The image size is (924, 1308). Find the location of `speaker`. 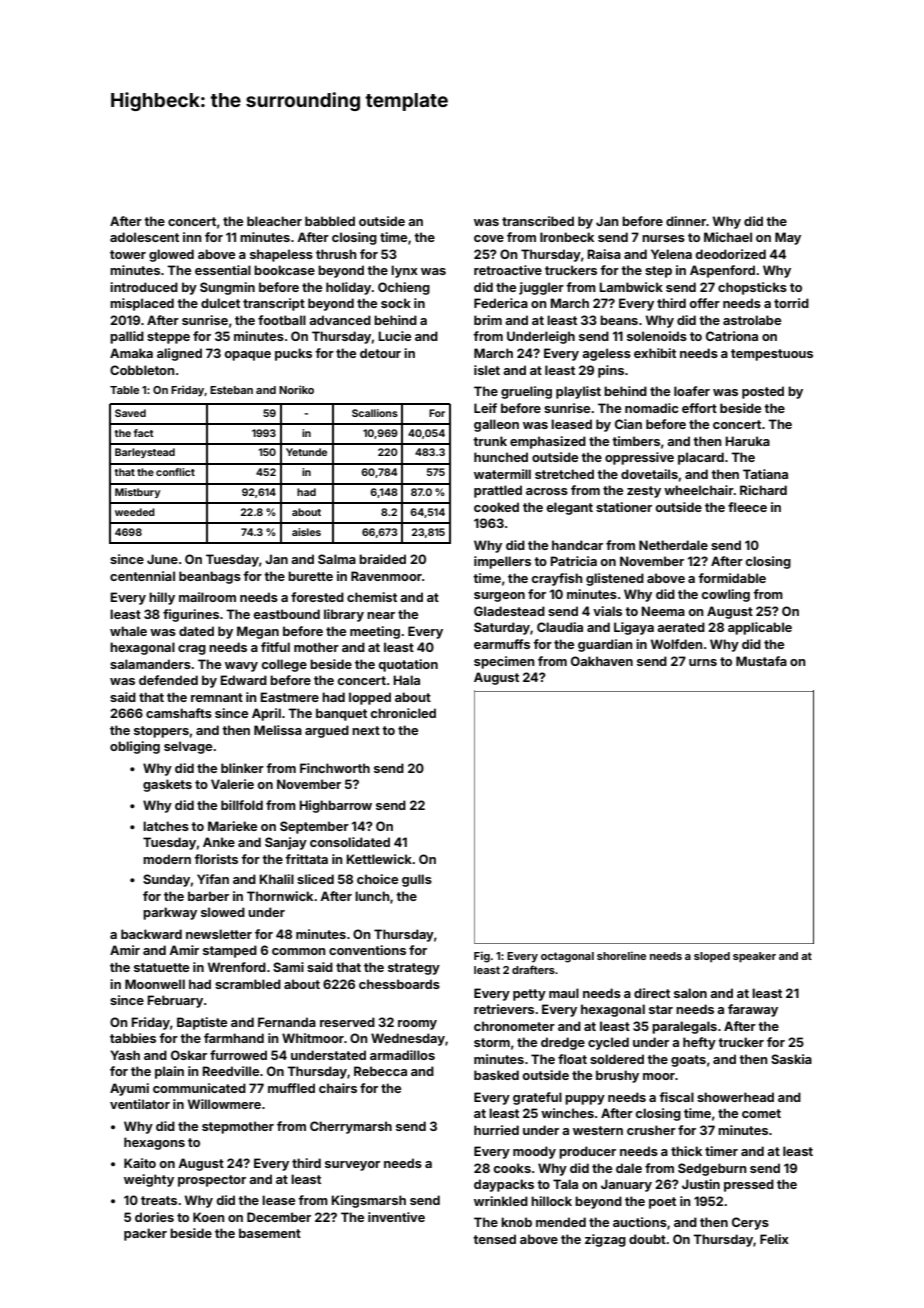

speaker is located at coordinates (754, 957).
